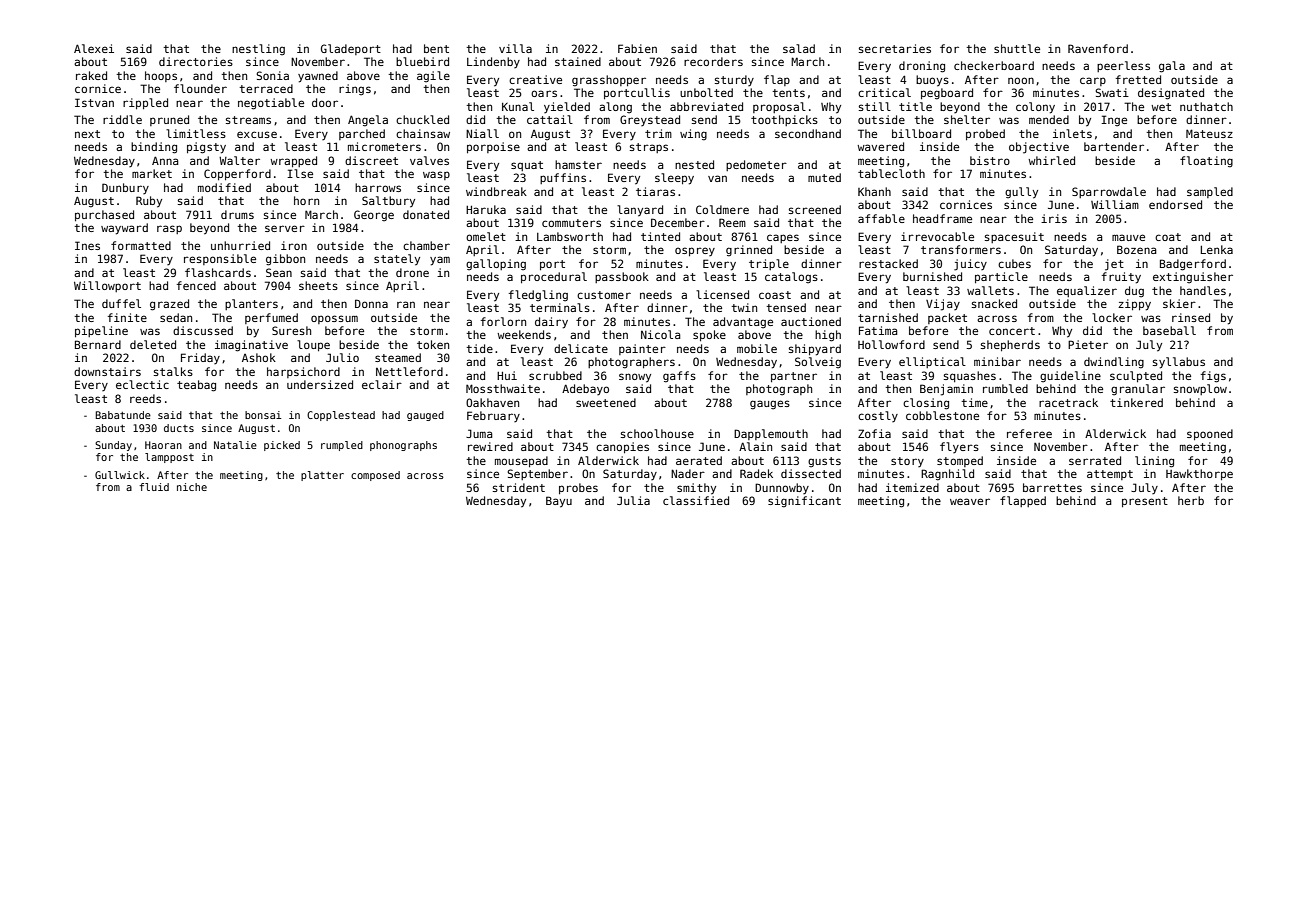 This screenshot has height=924, width=1308. I want to click on spoke, so click(709, 335).
